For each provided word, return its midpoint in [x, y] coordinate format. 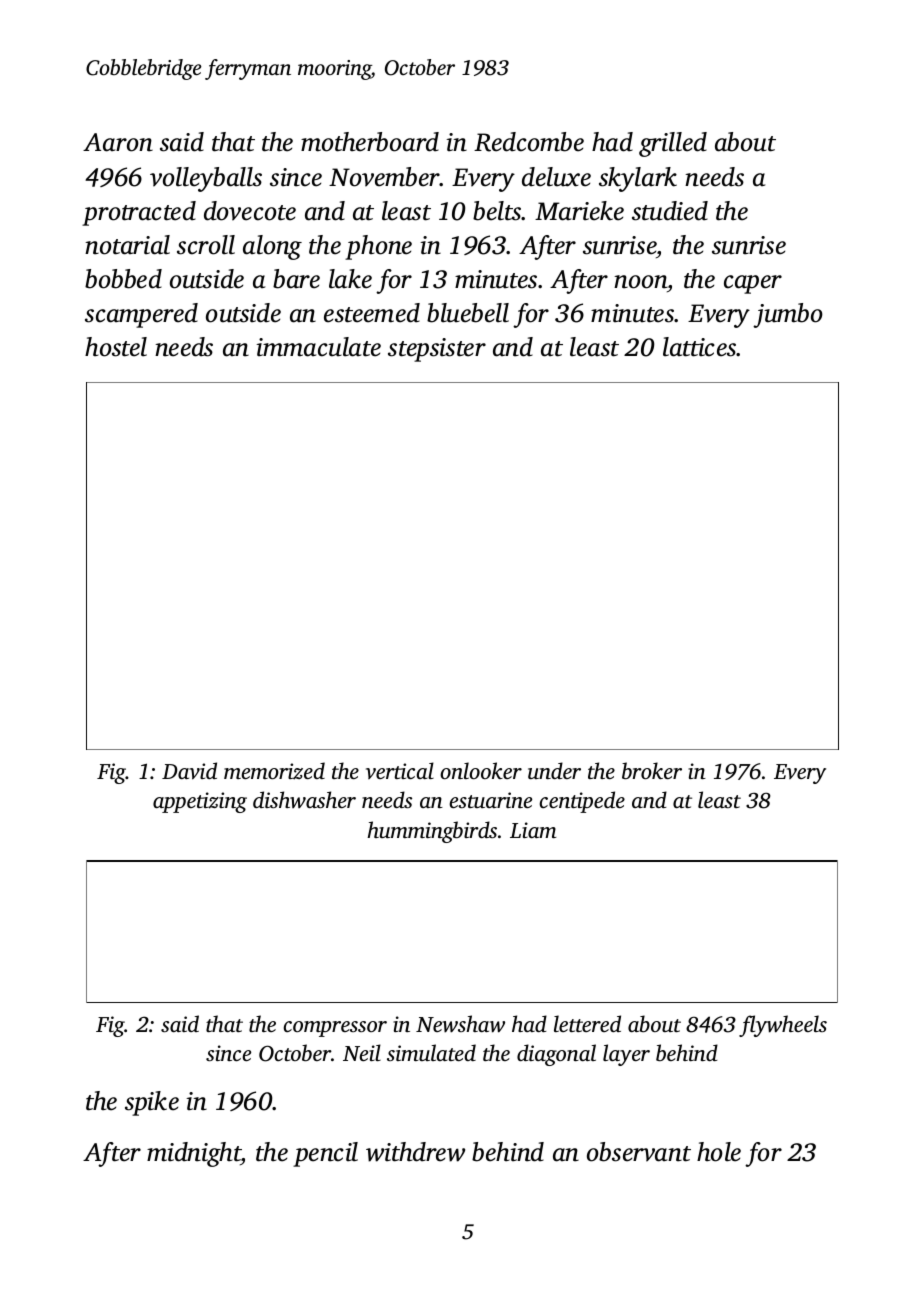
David [189, 771]
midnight [194, 1154]
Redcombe [529, 142]
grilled [673, 144]
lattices [700, 347]
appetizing [200, 802]
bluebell [468, 313]
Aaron [118, 142]
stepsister [437, 350]
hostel [116, 347]
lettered [587, 1023]
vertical [400, 770]
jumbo [788, 315]
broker [652, 770]
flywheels [783, 1026]
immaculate [318, 347]
